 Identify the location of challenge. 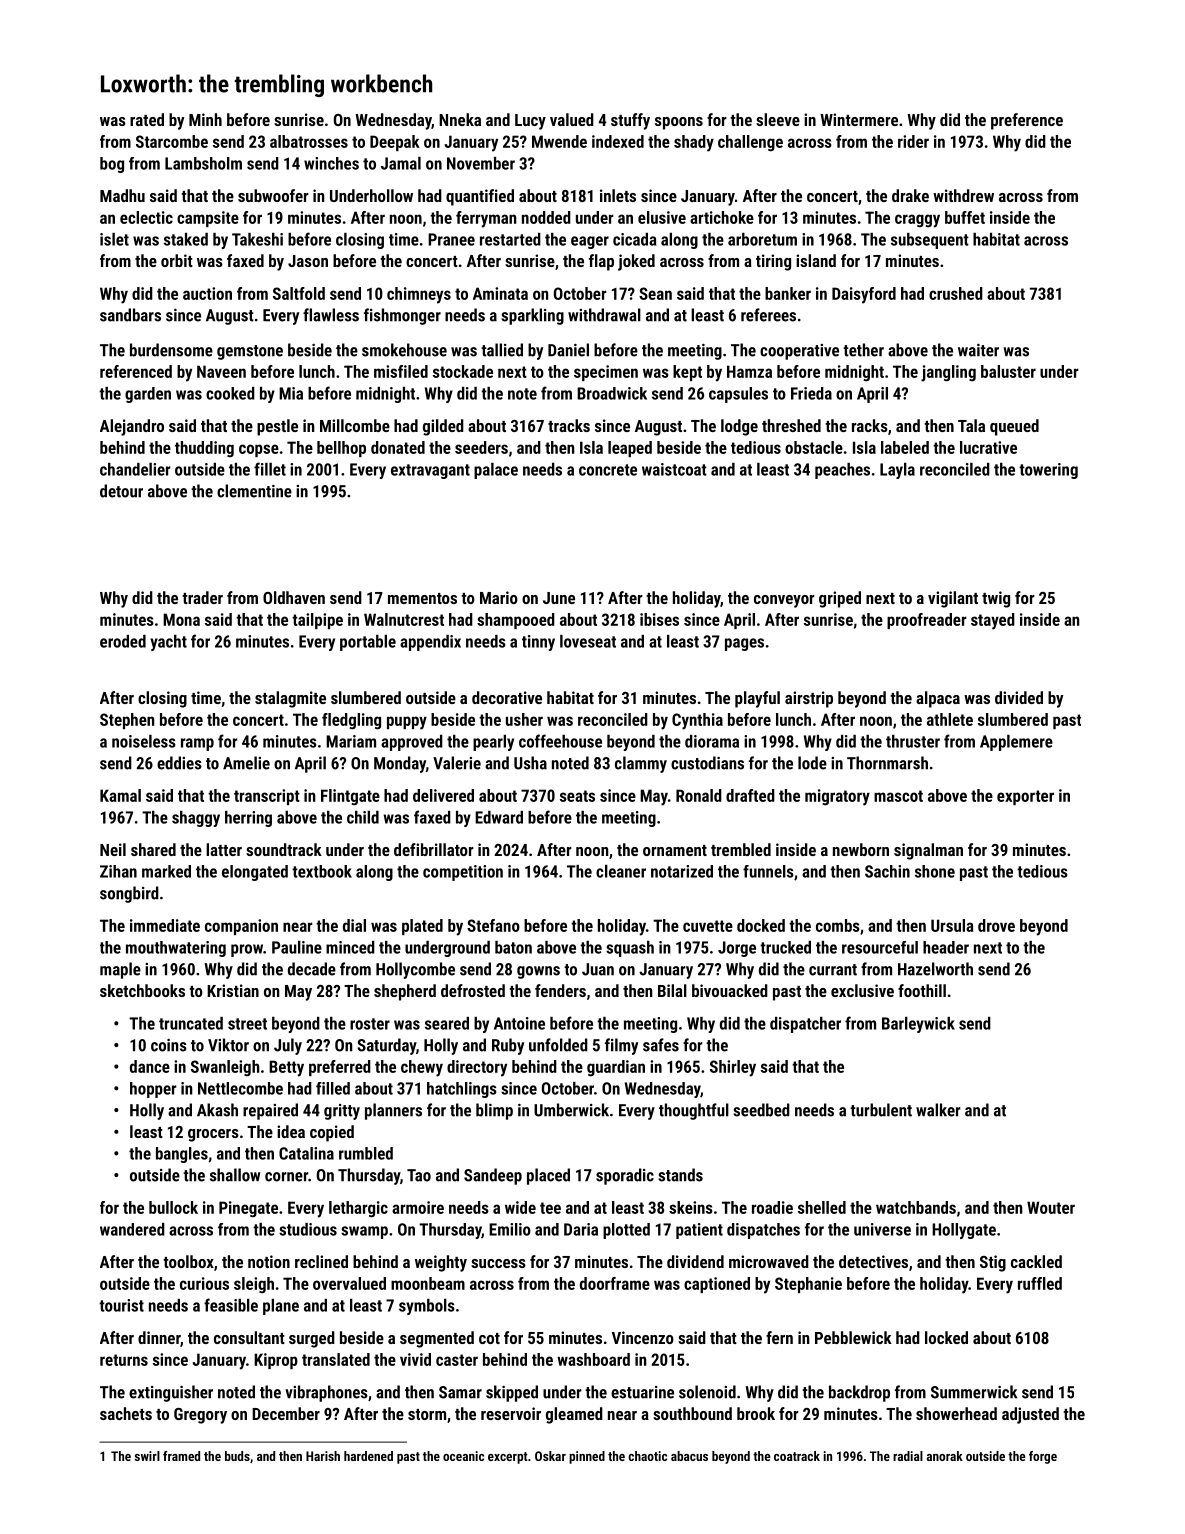
(750, 143).
